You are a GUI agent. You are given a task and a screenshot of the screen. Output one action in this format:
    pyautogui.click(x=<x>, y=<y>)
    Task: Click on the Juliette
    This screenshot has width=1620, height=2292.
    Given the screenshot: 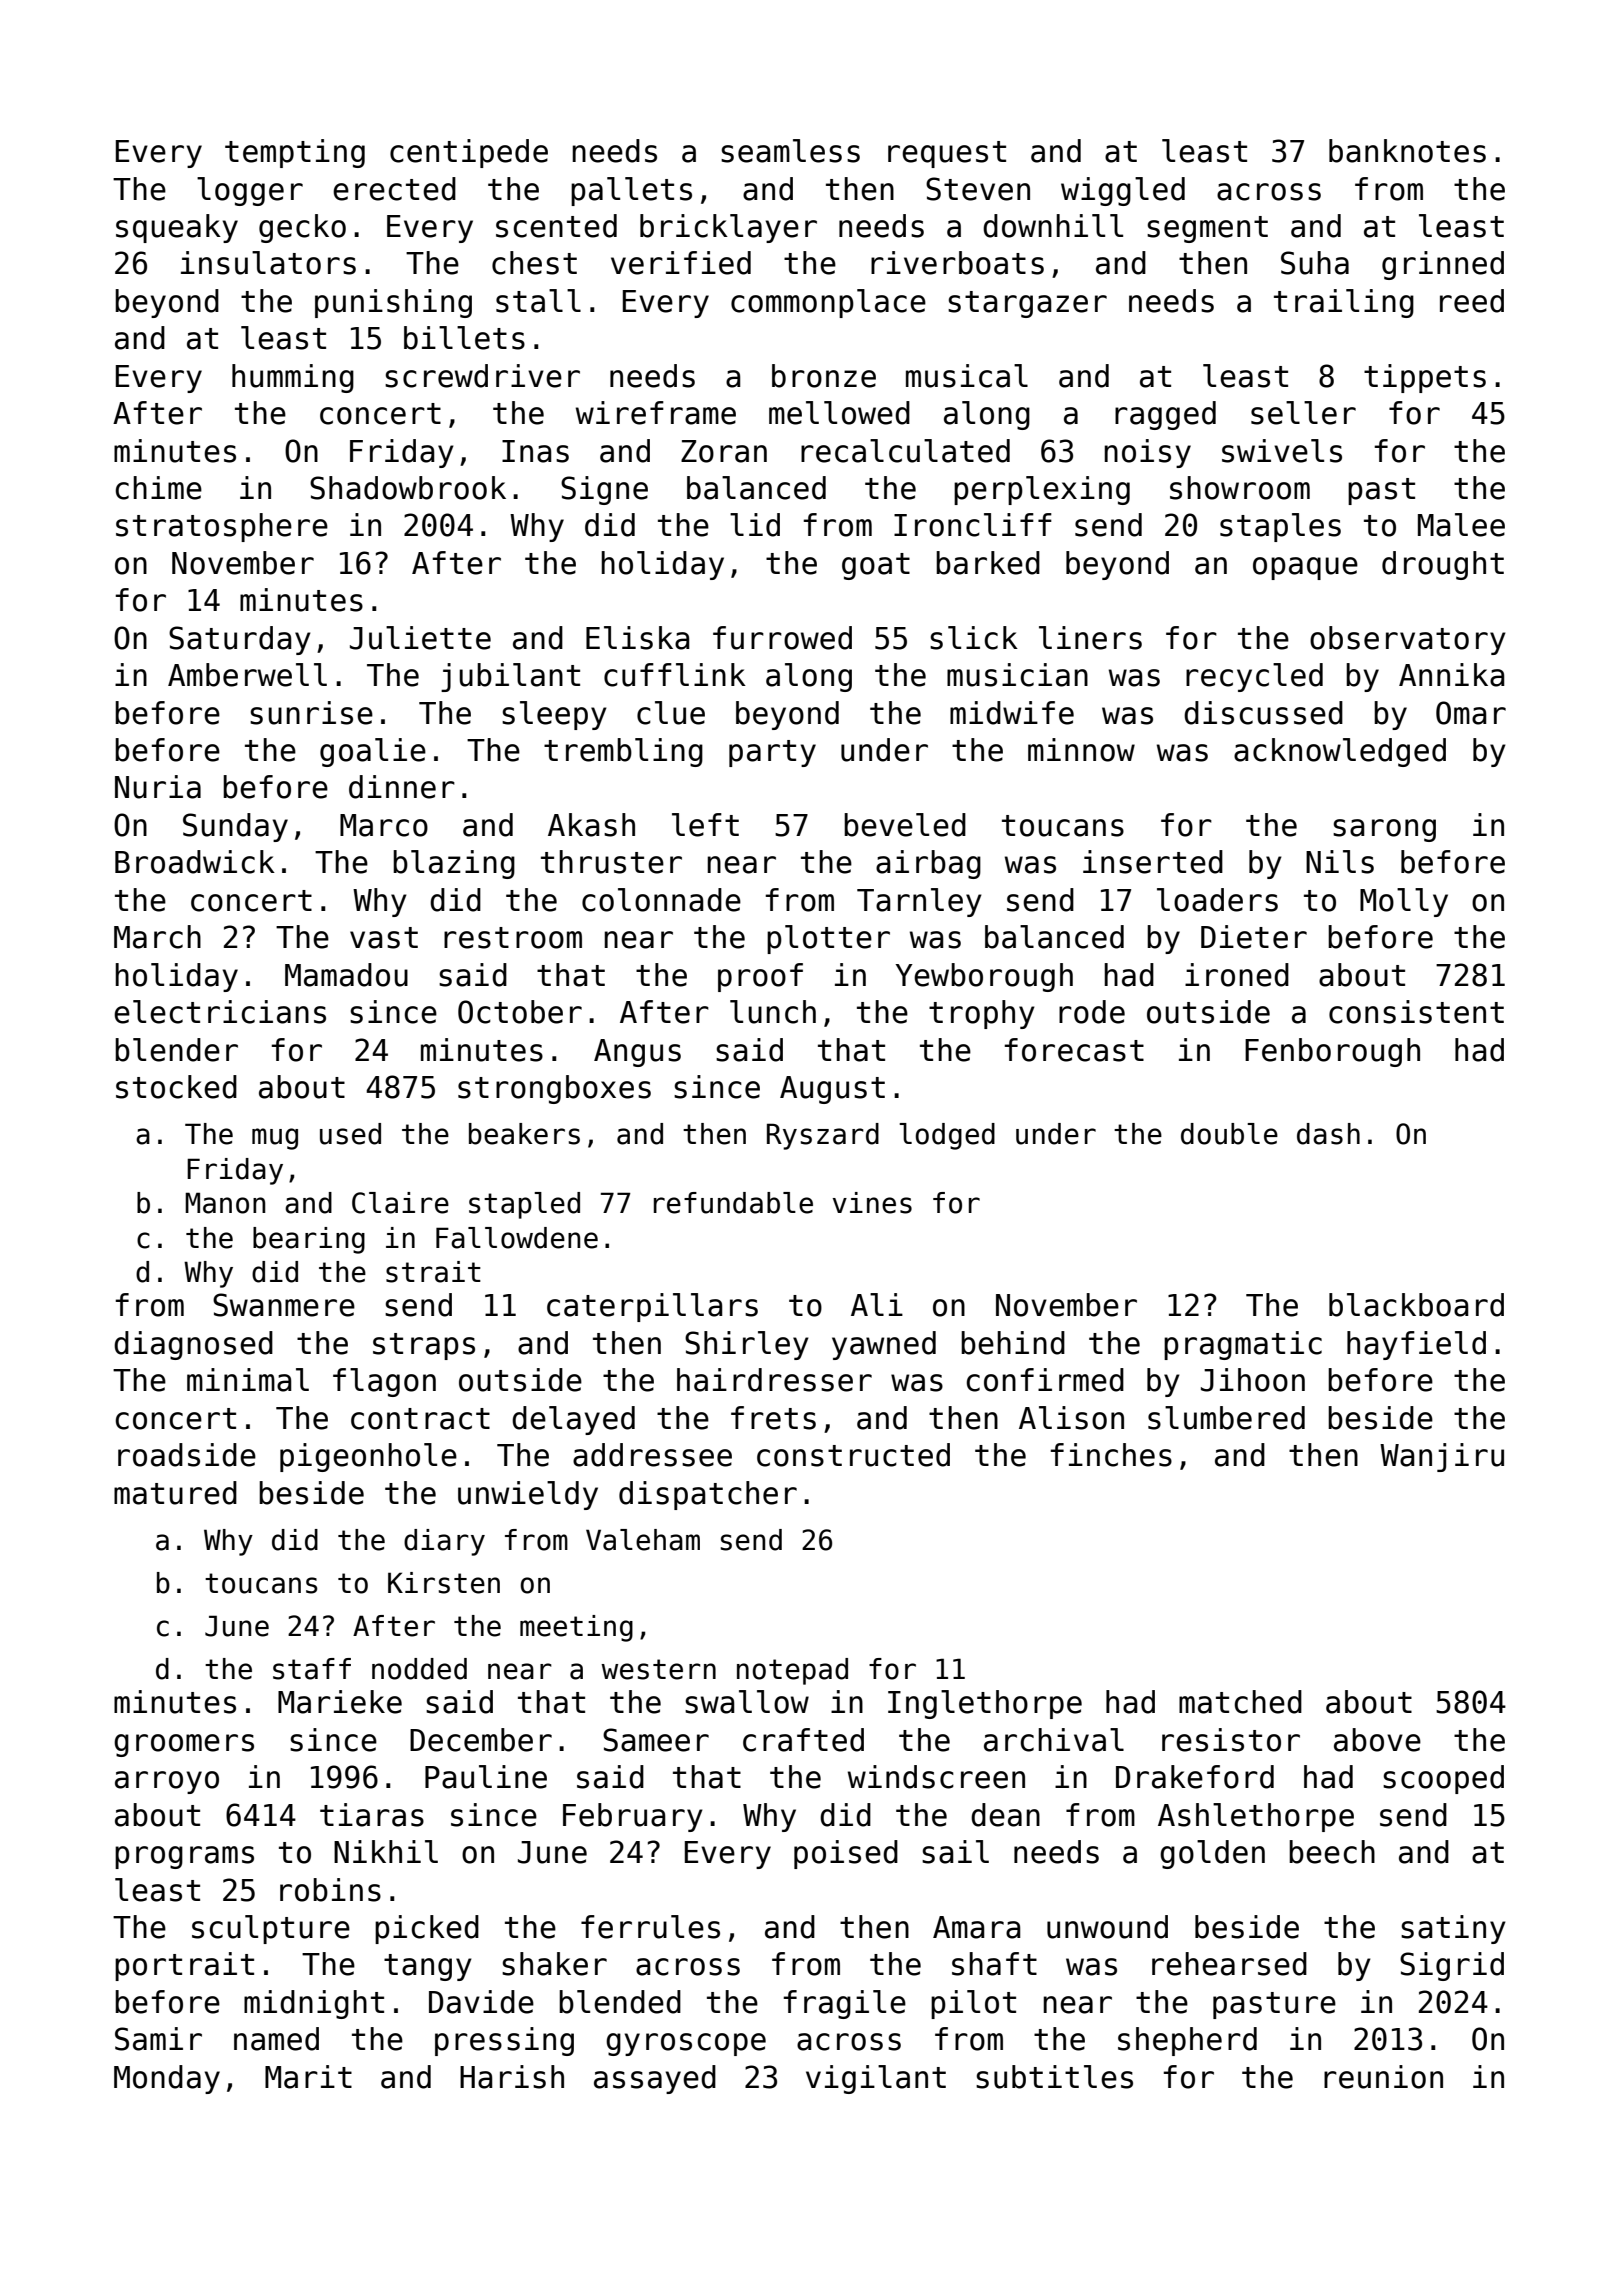 What is the action you would take?
    pyautogui.click(x=420, y=638)
